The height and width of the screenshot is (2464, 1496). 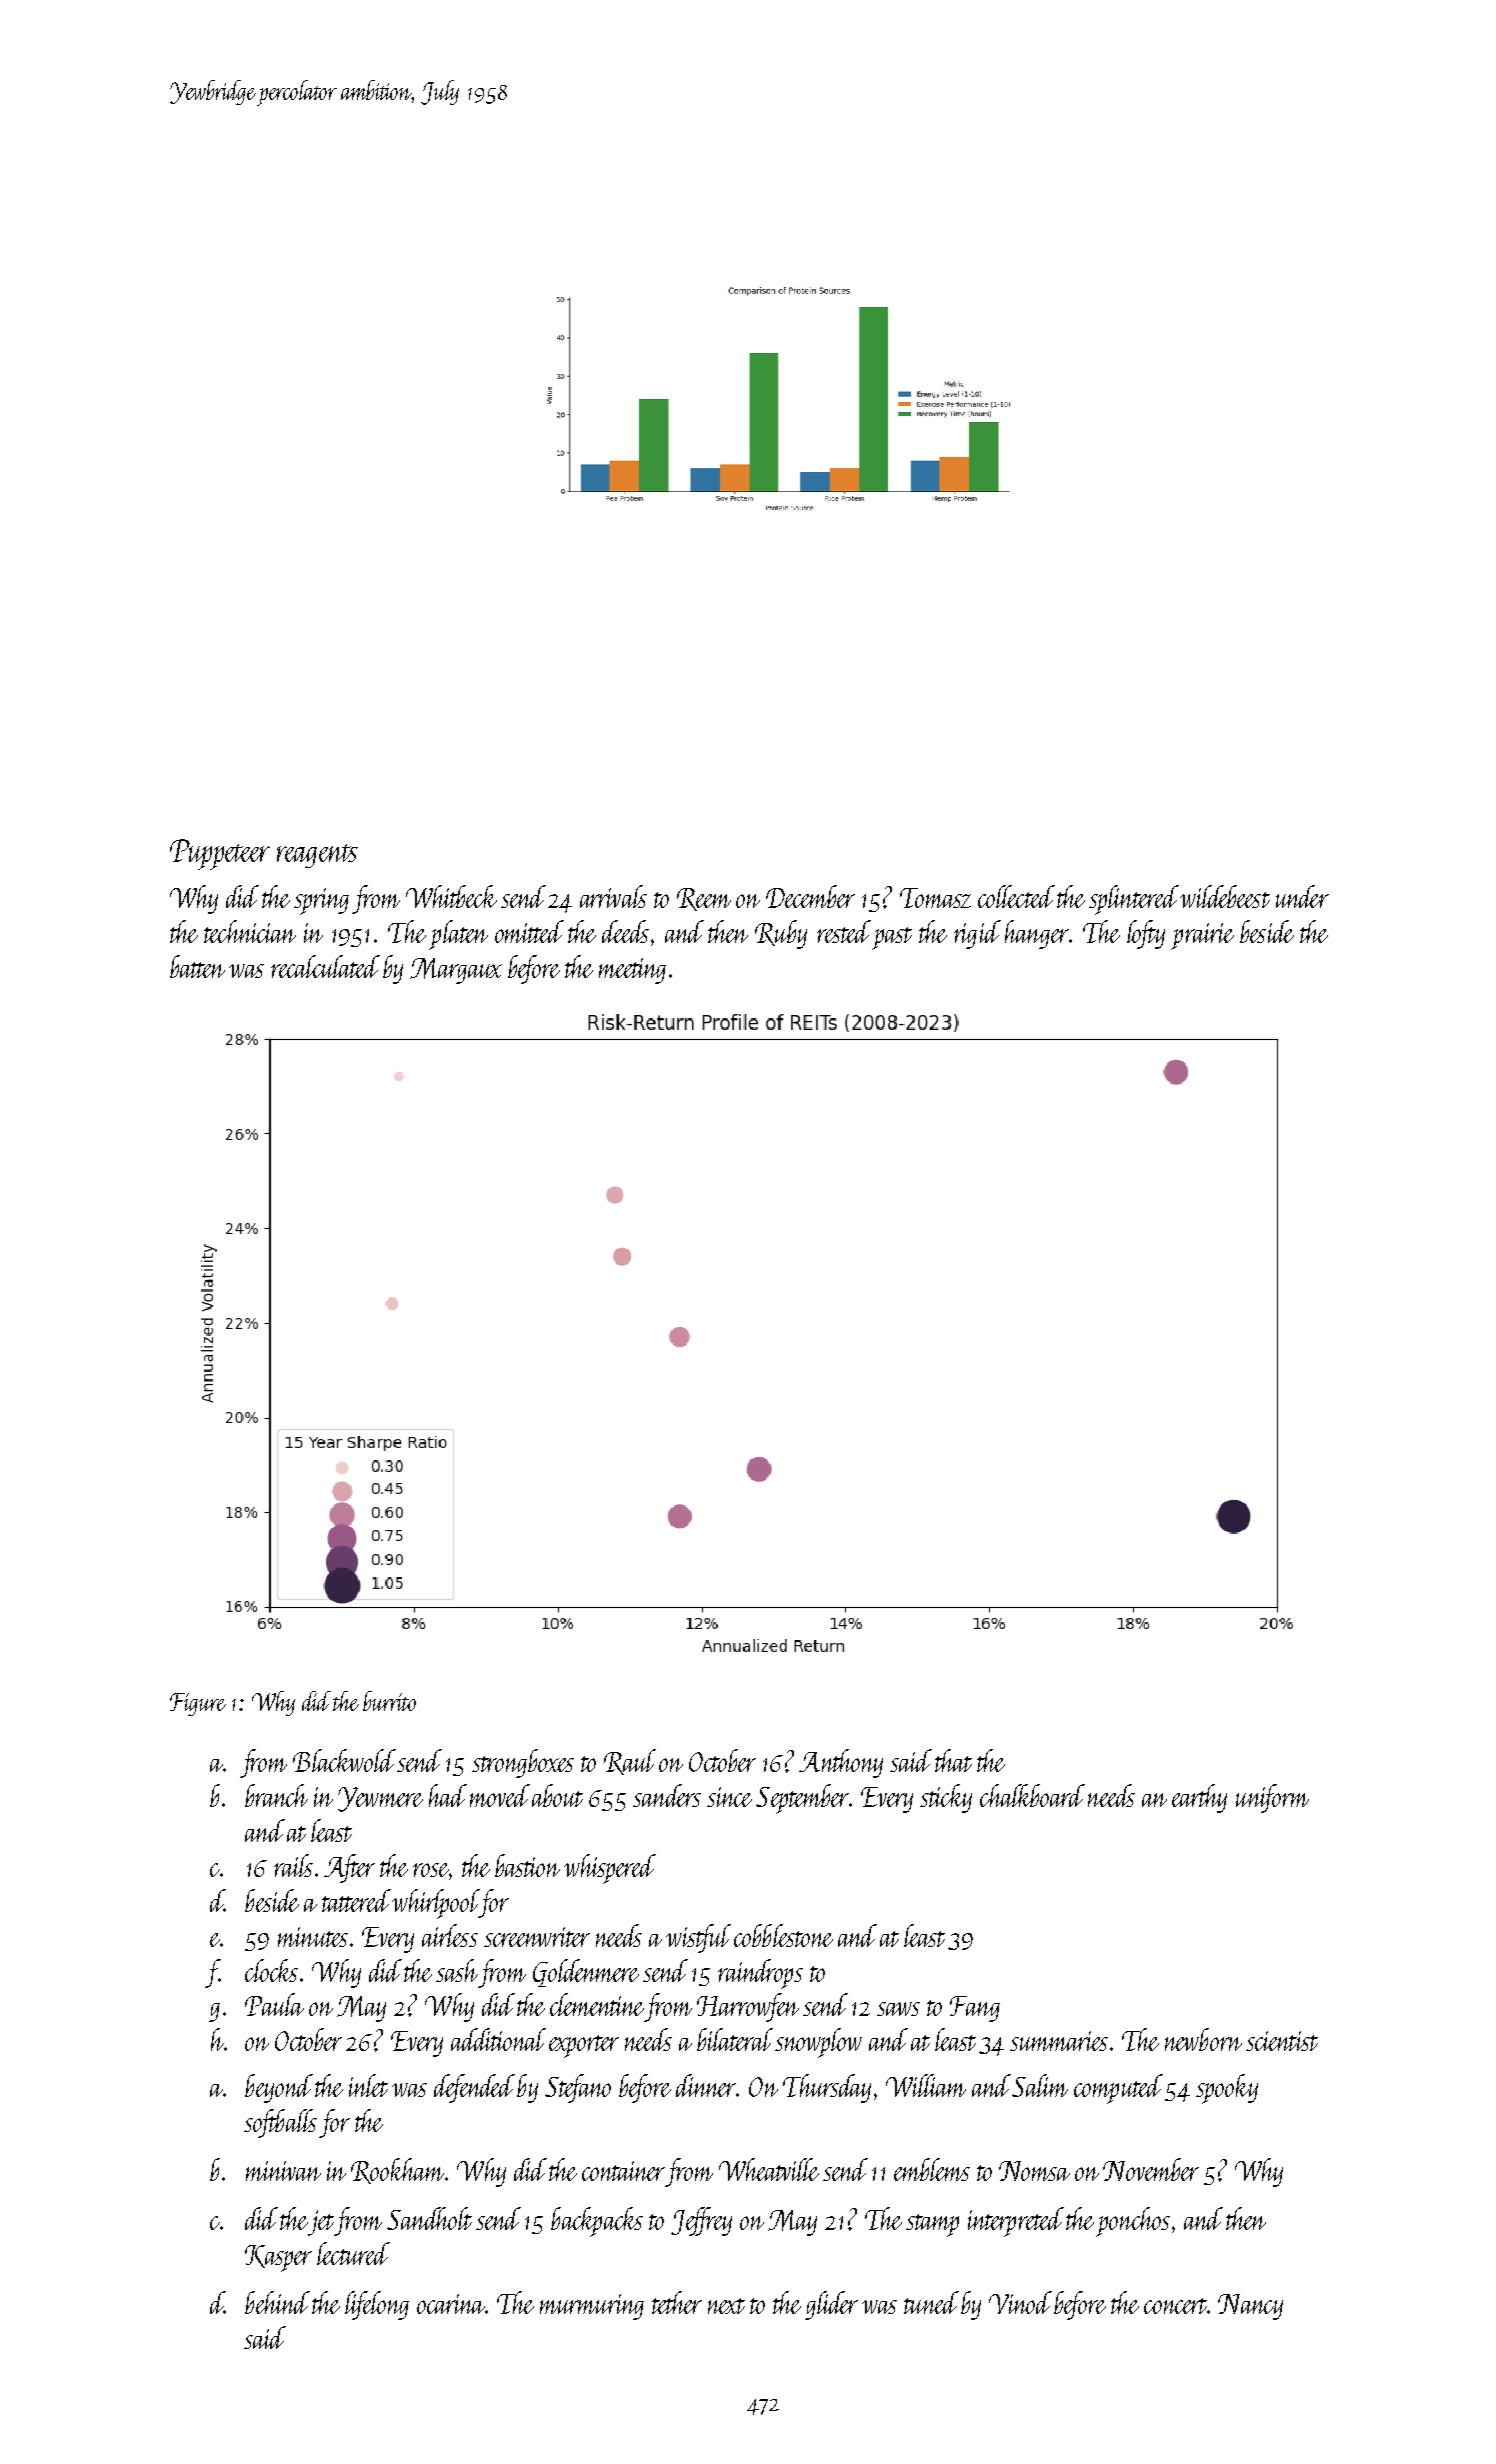 What do you see at coordinates (451, 896) in the screenshot?
I see `Whitbeck` at bounding box center [451, 896].
